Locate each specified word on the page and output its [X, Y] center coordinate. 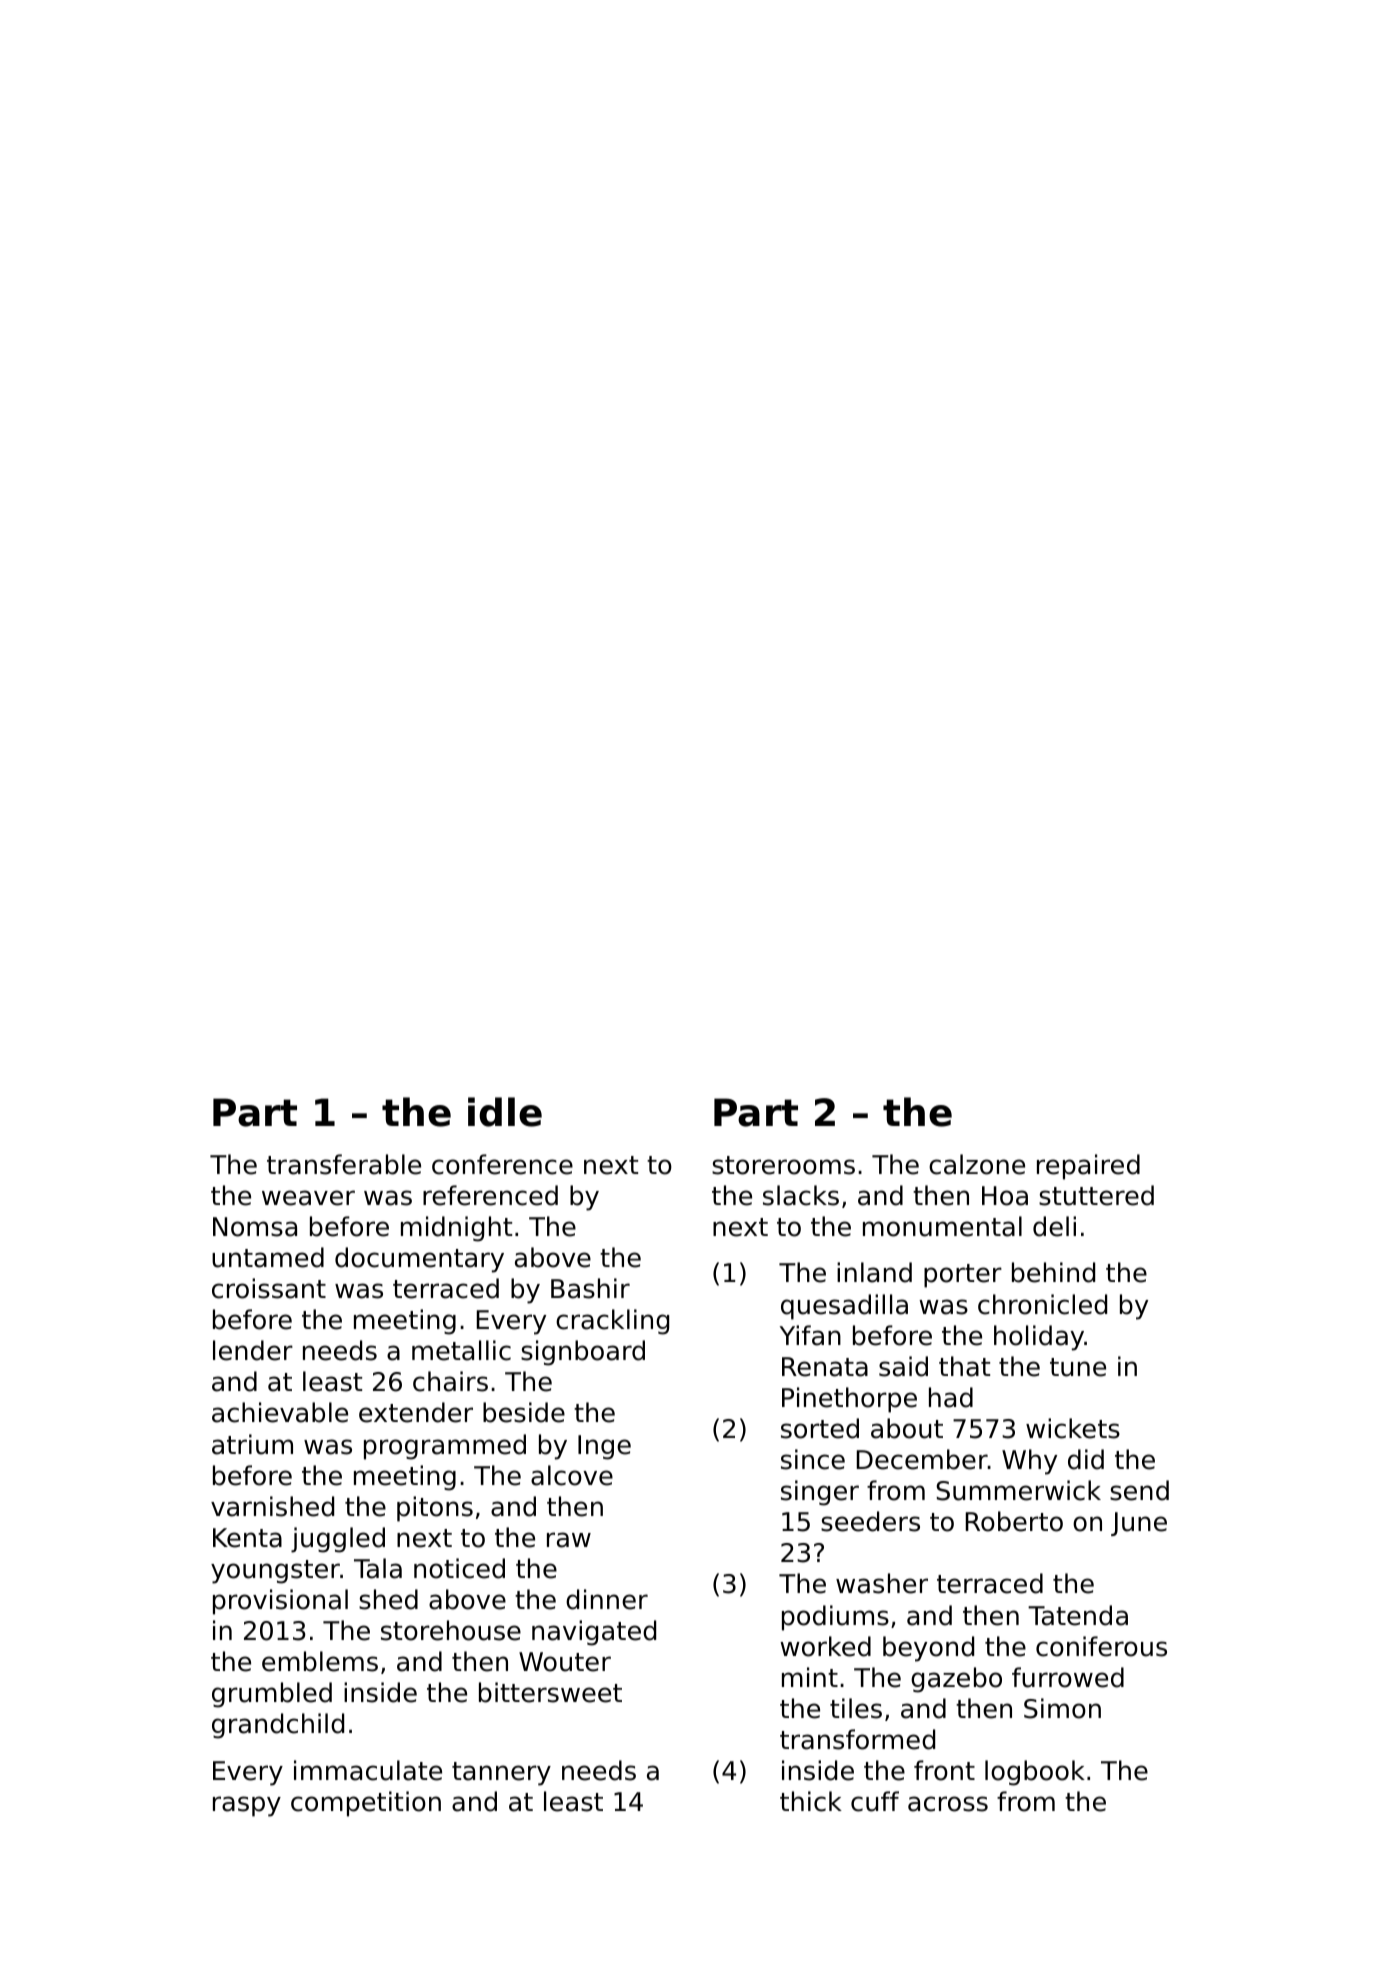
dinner [607, 1599]
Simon [1062, 1708]
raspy [247, 1806]
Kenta [247, 1538]
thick [811, 1801]
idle [505, 1112]
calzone [977, 1164]
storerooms [783, 1165]
